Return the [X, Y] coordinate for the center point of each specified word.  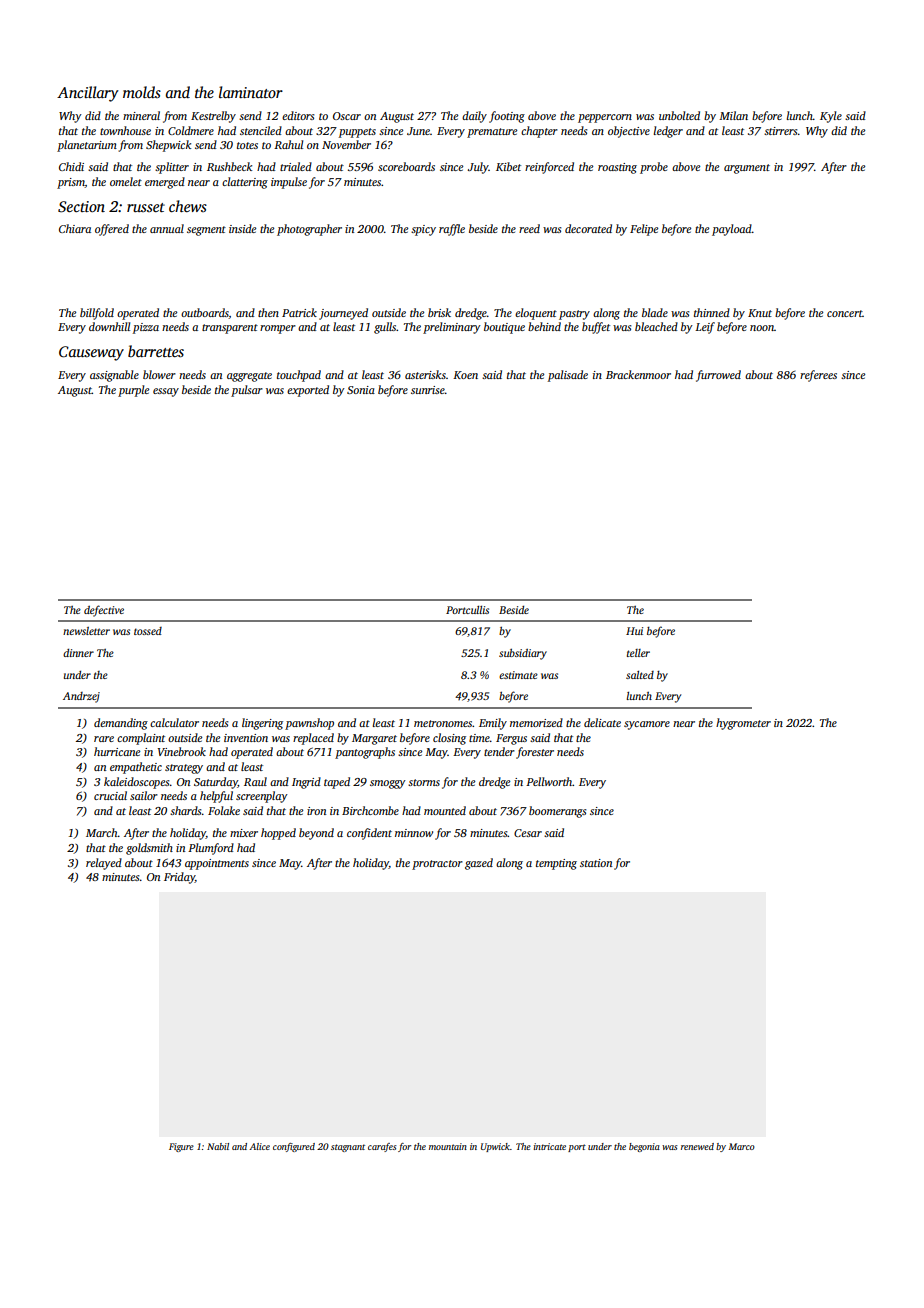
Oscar [347, 116]
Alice [259, 1146]
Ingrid [306, 783]
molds [142, 92]
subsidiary [523, 654]
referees [818, 376]
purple [133, 391]
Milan [733, 115]
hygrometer [743, 724]
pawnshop [309, 724]
